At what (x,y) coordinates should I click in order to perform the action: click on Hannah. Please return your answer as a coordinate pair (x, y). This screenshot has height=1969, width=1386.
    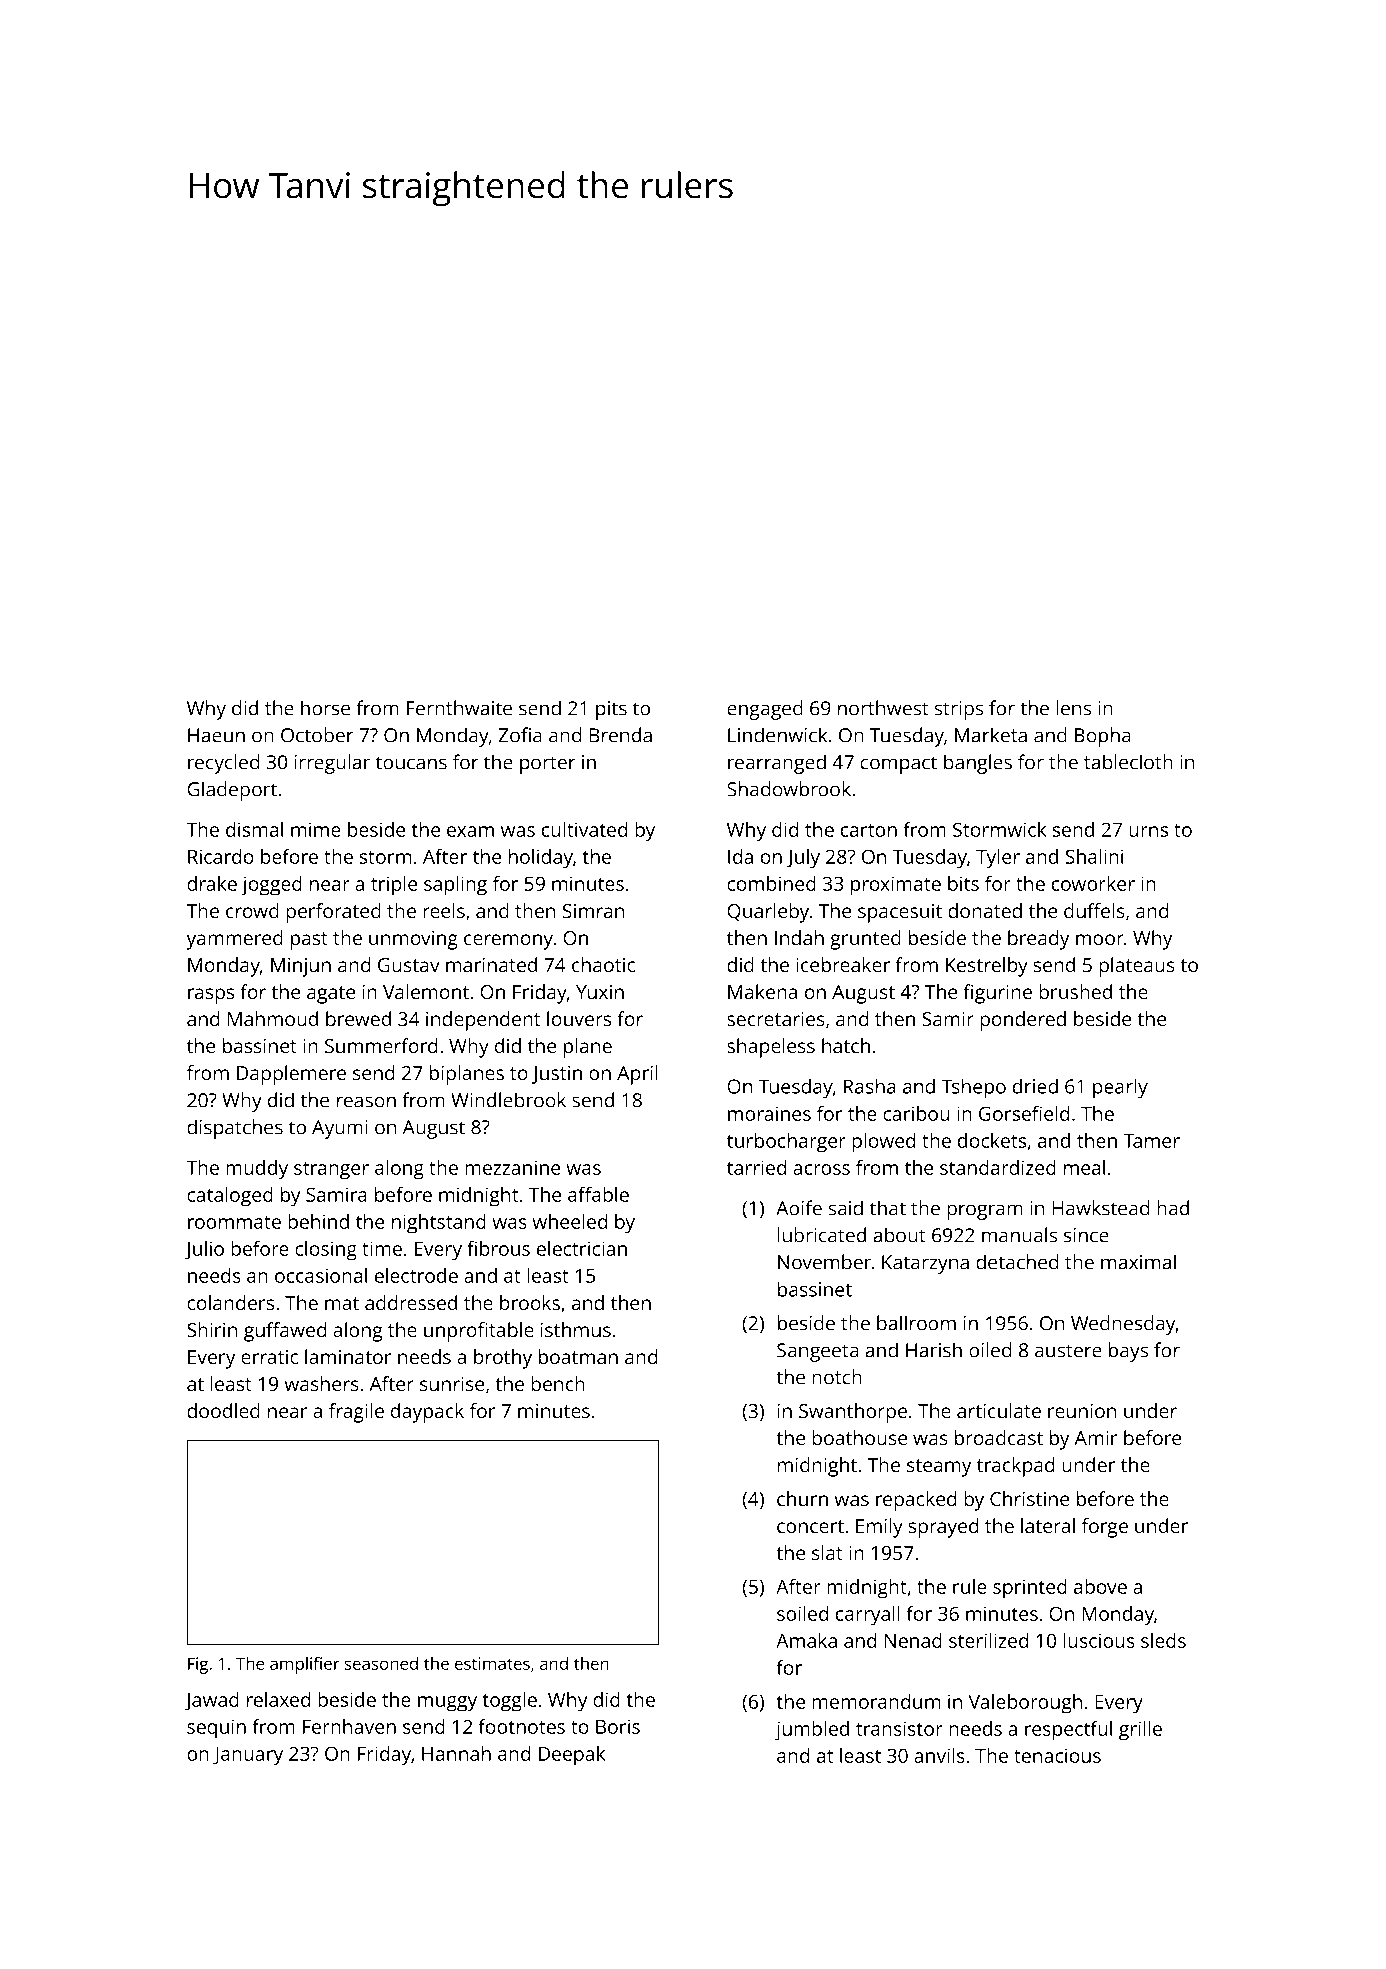
    Looking at the image, I should click on (456, 1753).
